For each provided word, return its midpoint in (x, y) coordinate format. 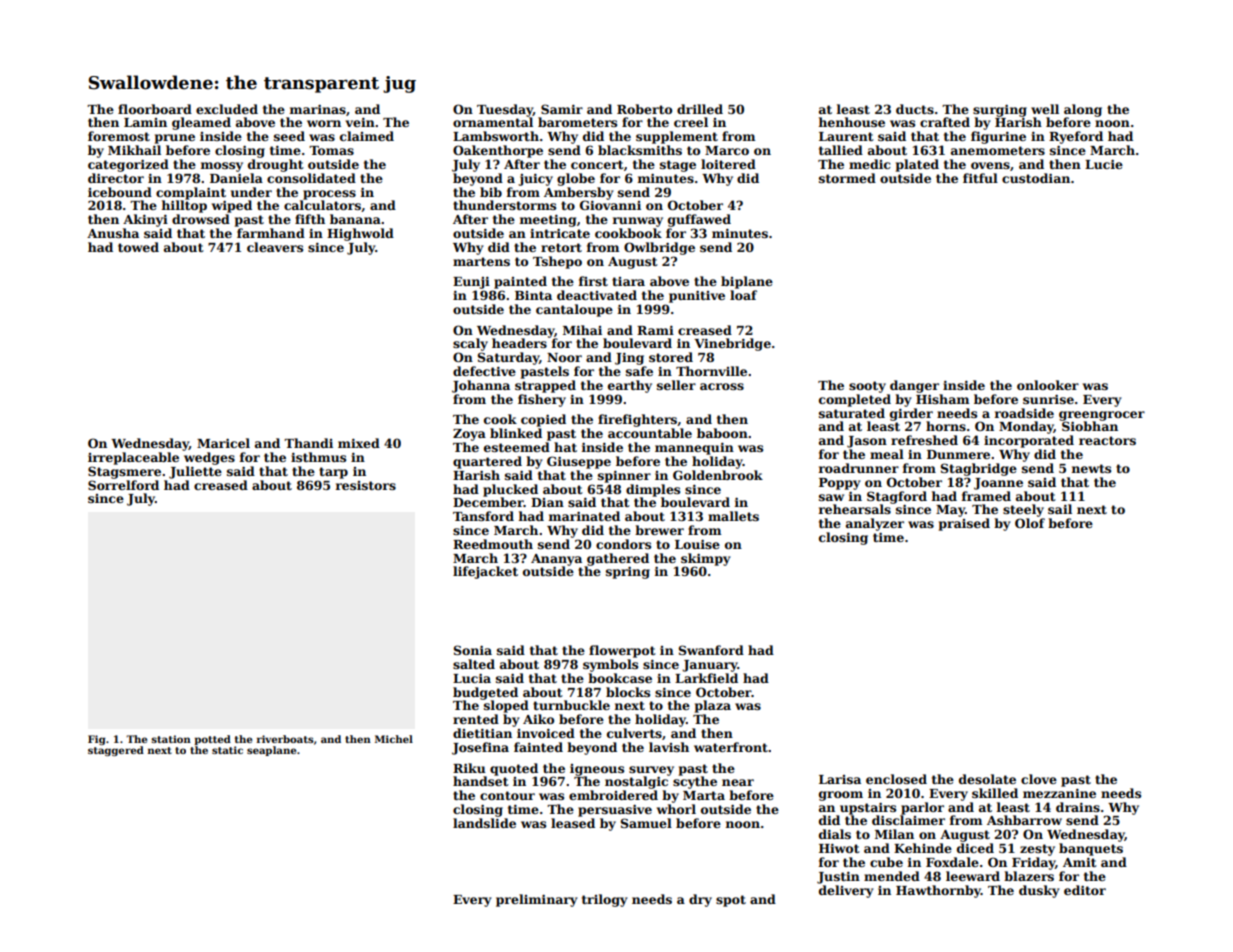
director (116, 178)
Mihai (582, 330)
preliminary (537, 900)
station (171, 739)
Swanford (711, 650)
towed (138, 247)
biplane (747, 282)
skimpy (706, 559)
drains (1078, 807)
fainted (538, 747)
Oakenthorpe (498, 151)
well (1045, 109)
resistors (366, 485)
